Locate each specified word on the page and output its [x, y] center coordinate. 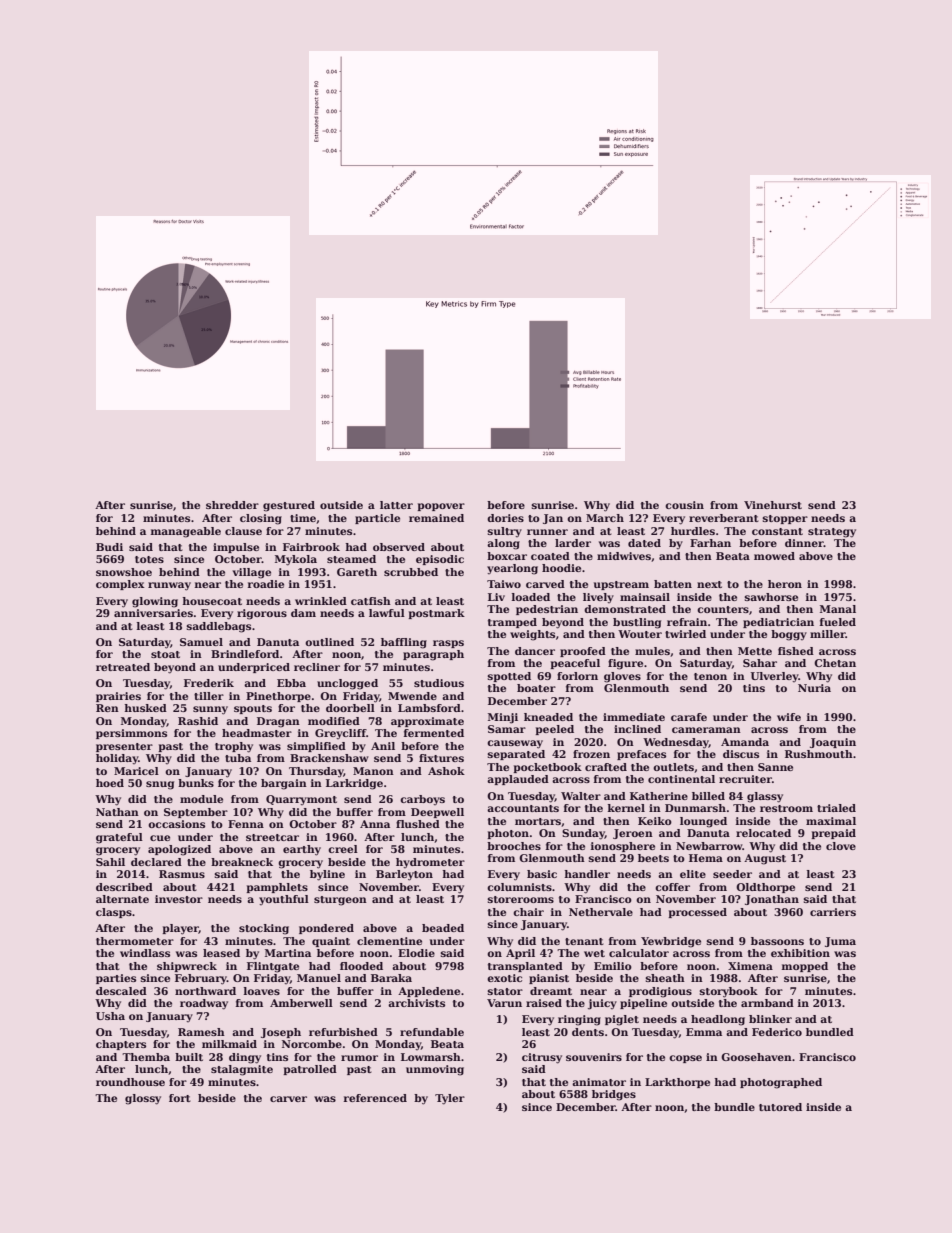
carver [288, 1099]
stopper [785, 519]
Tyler [450, 1099]
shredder [232, 505]
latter [396, 505]
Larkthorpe [677, 1083]
